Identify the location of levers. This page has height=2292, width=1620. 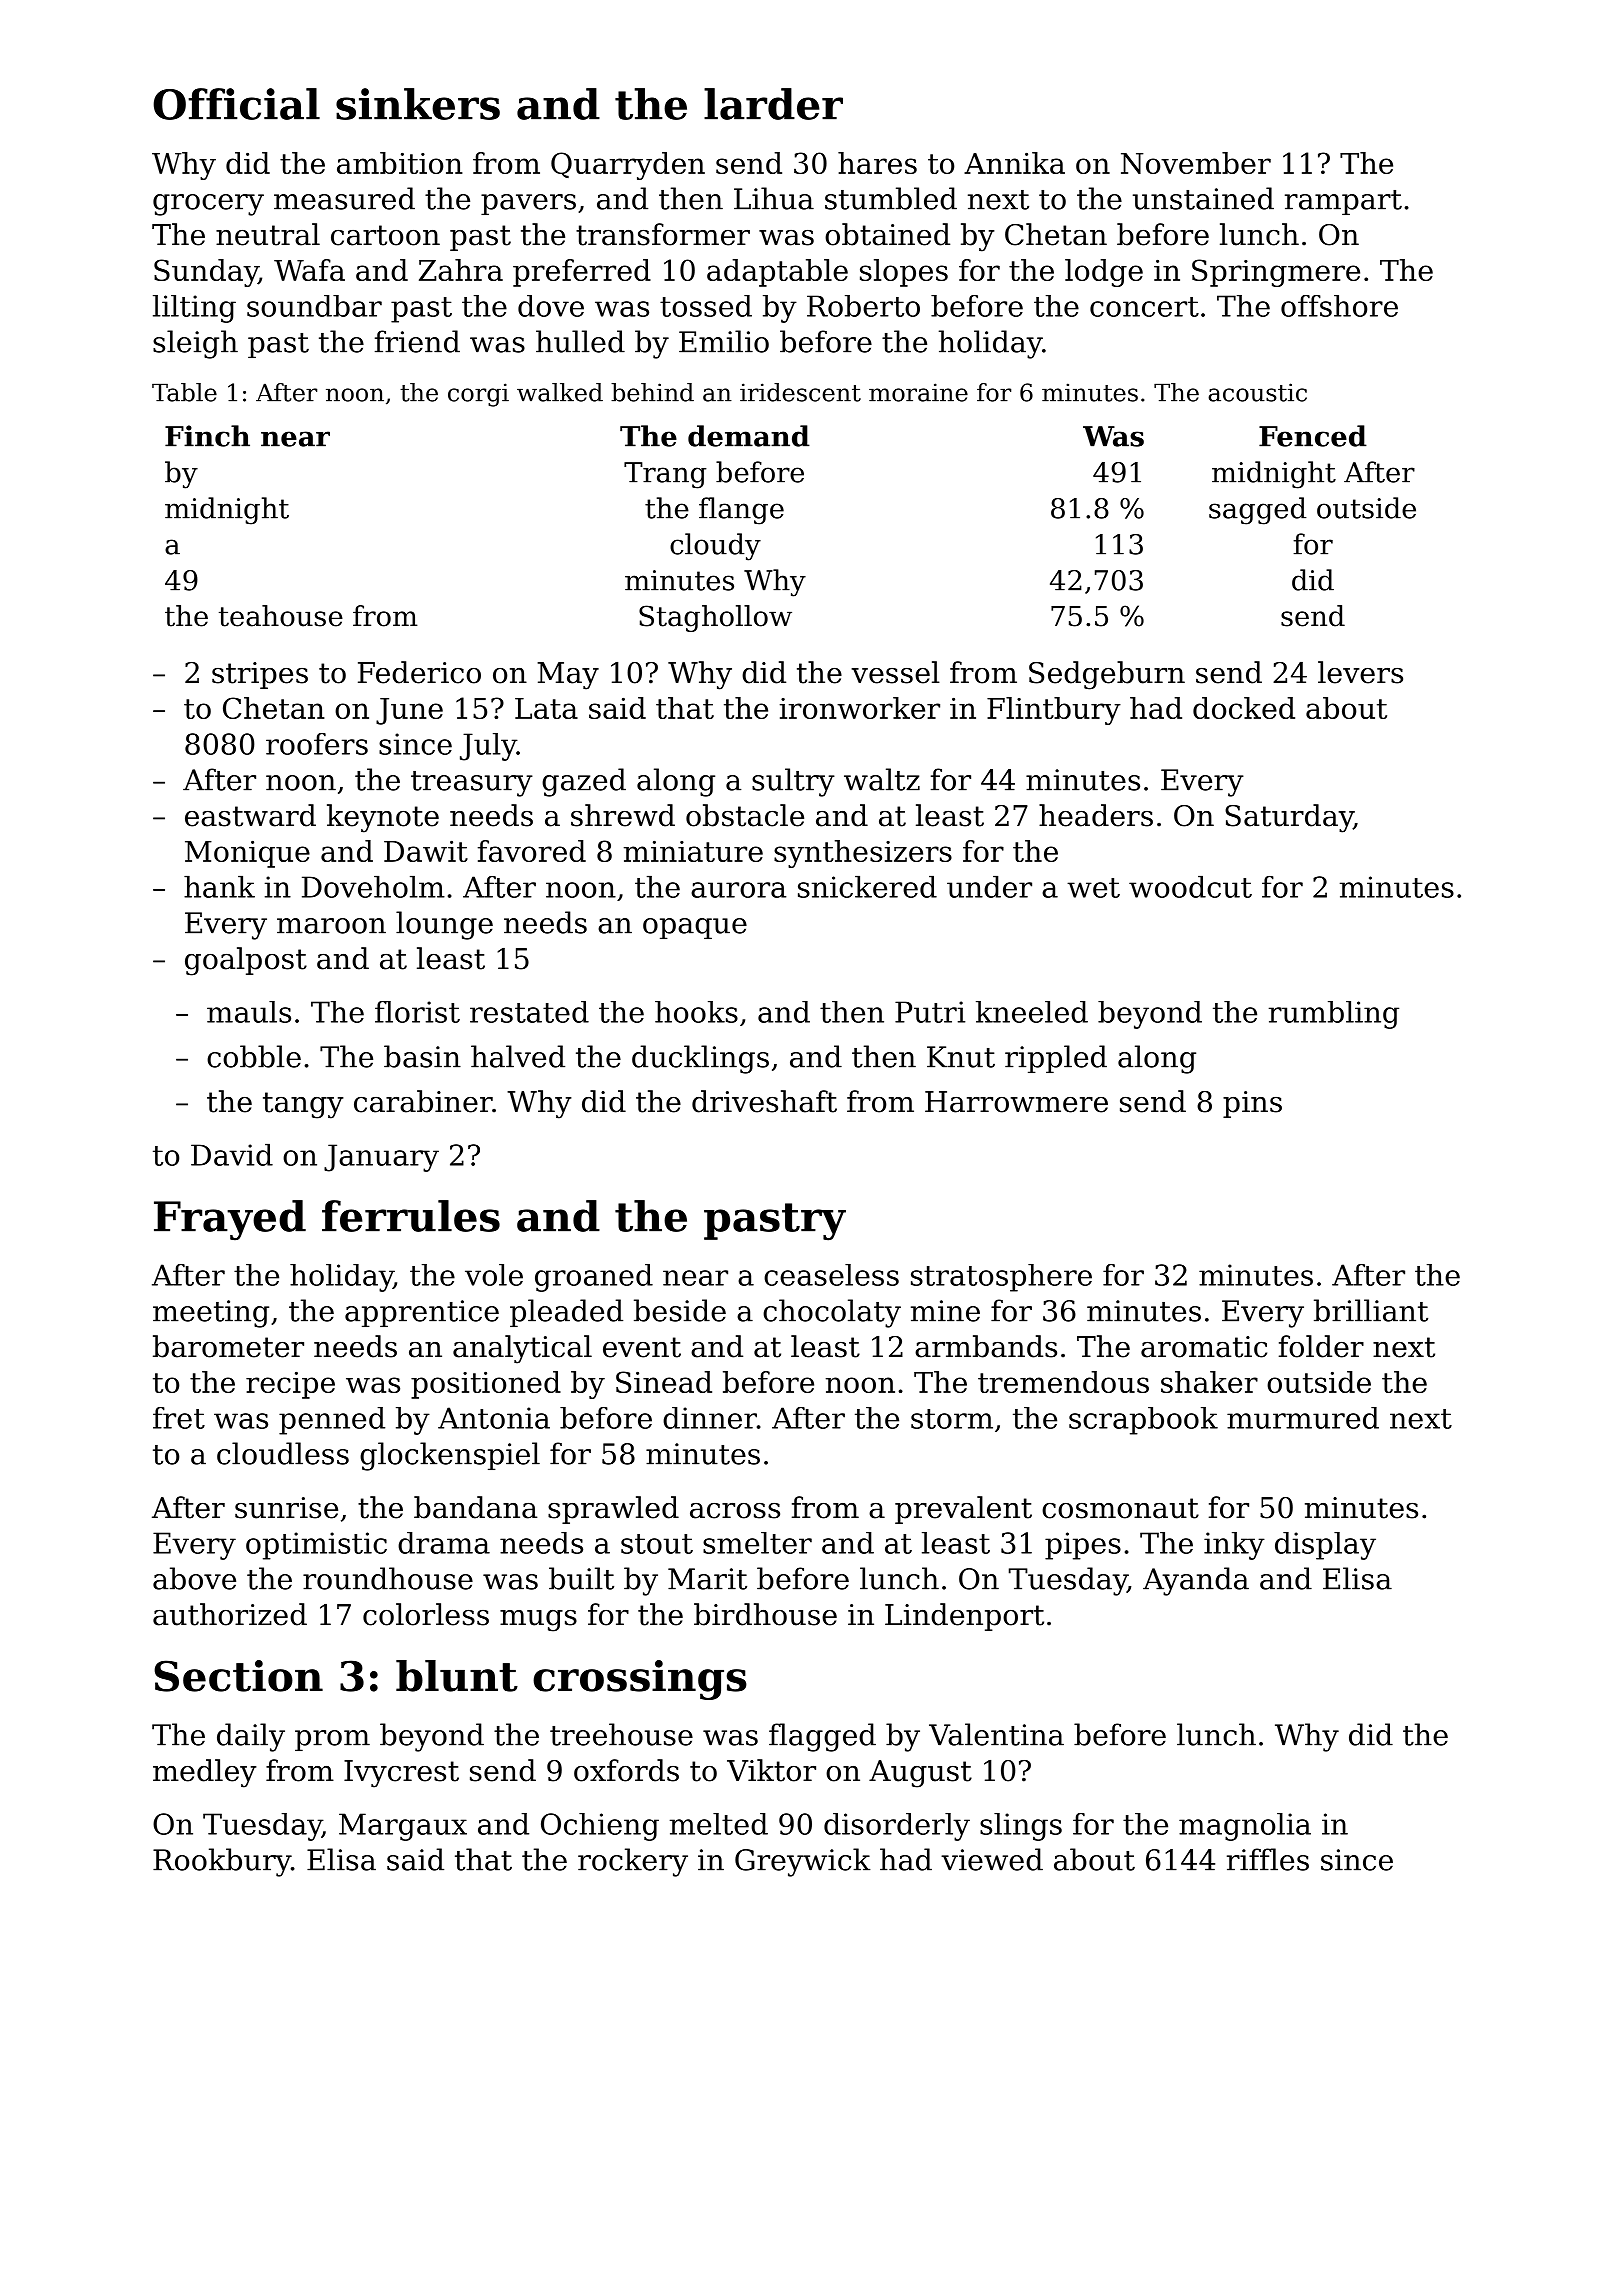
(1360, 672).
